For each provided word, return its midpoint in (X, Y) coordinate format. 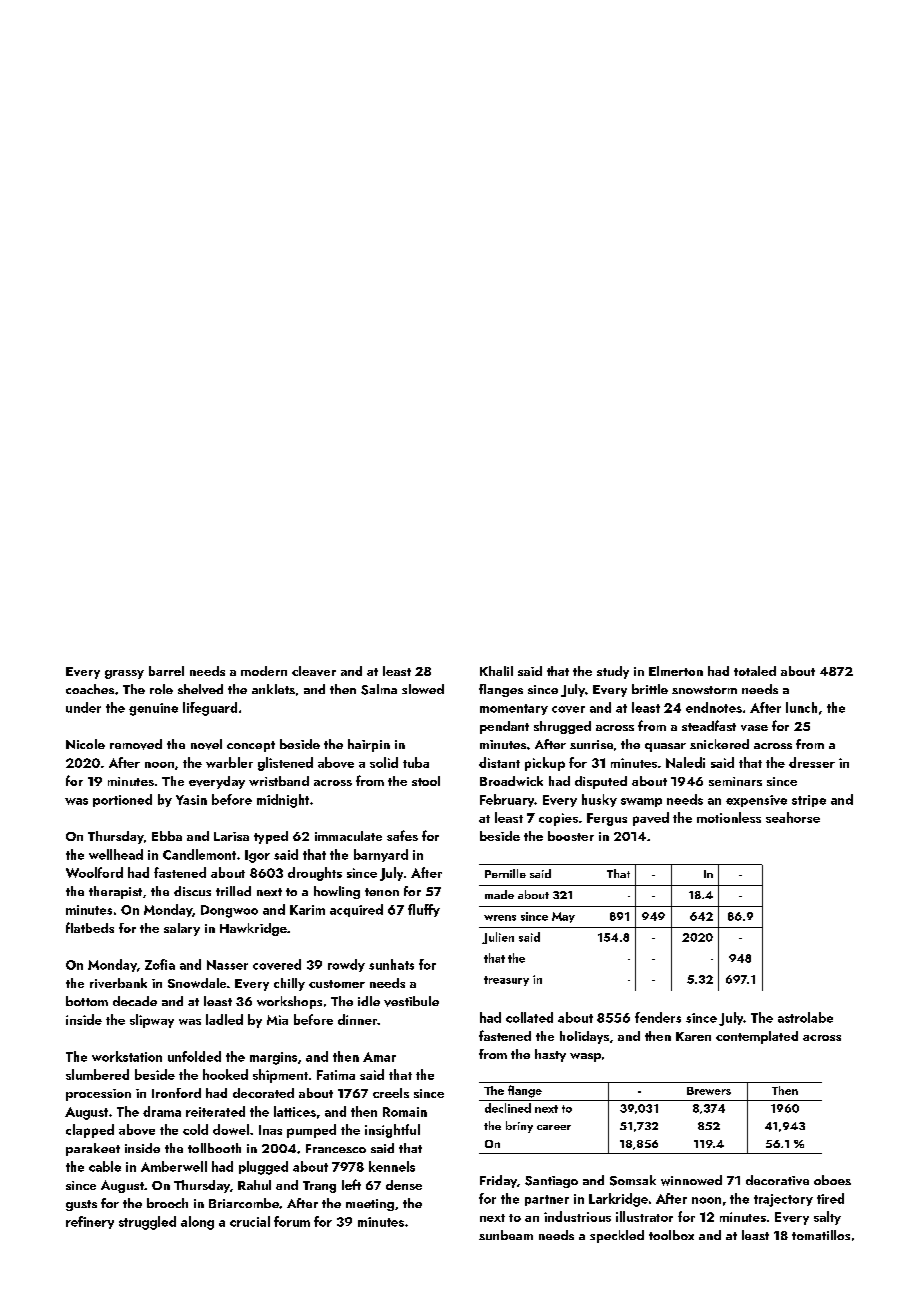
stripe (809, 801)
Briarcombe (244, 1203)
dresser (812, 762)
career (554, 1127)
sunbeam (506, 1235)
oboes (832, 1180)
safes (402, 835)
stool (426, 781)
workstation (127, 1056)
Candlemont (199, 854)
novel (206, 744)
